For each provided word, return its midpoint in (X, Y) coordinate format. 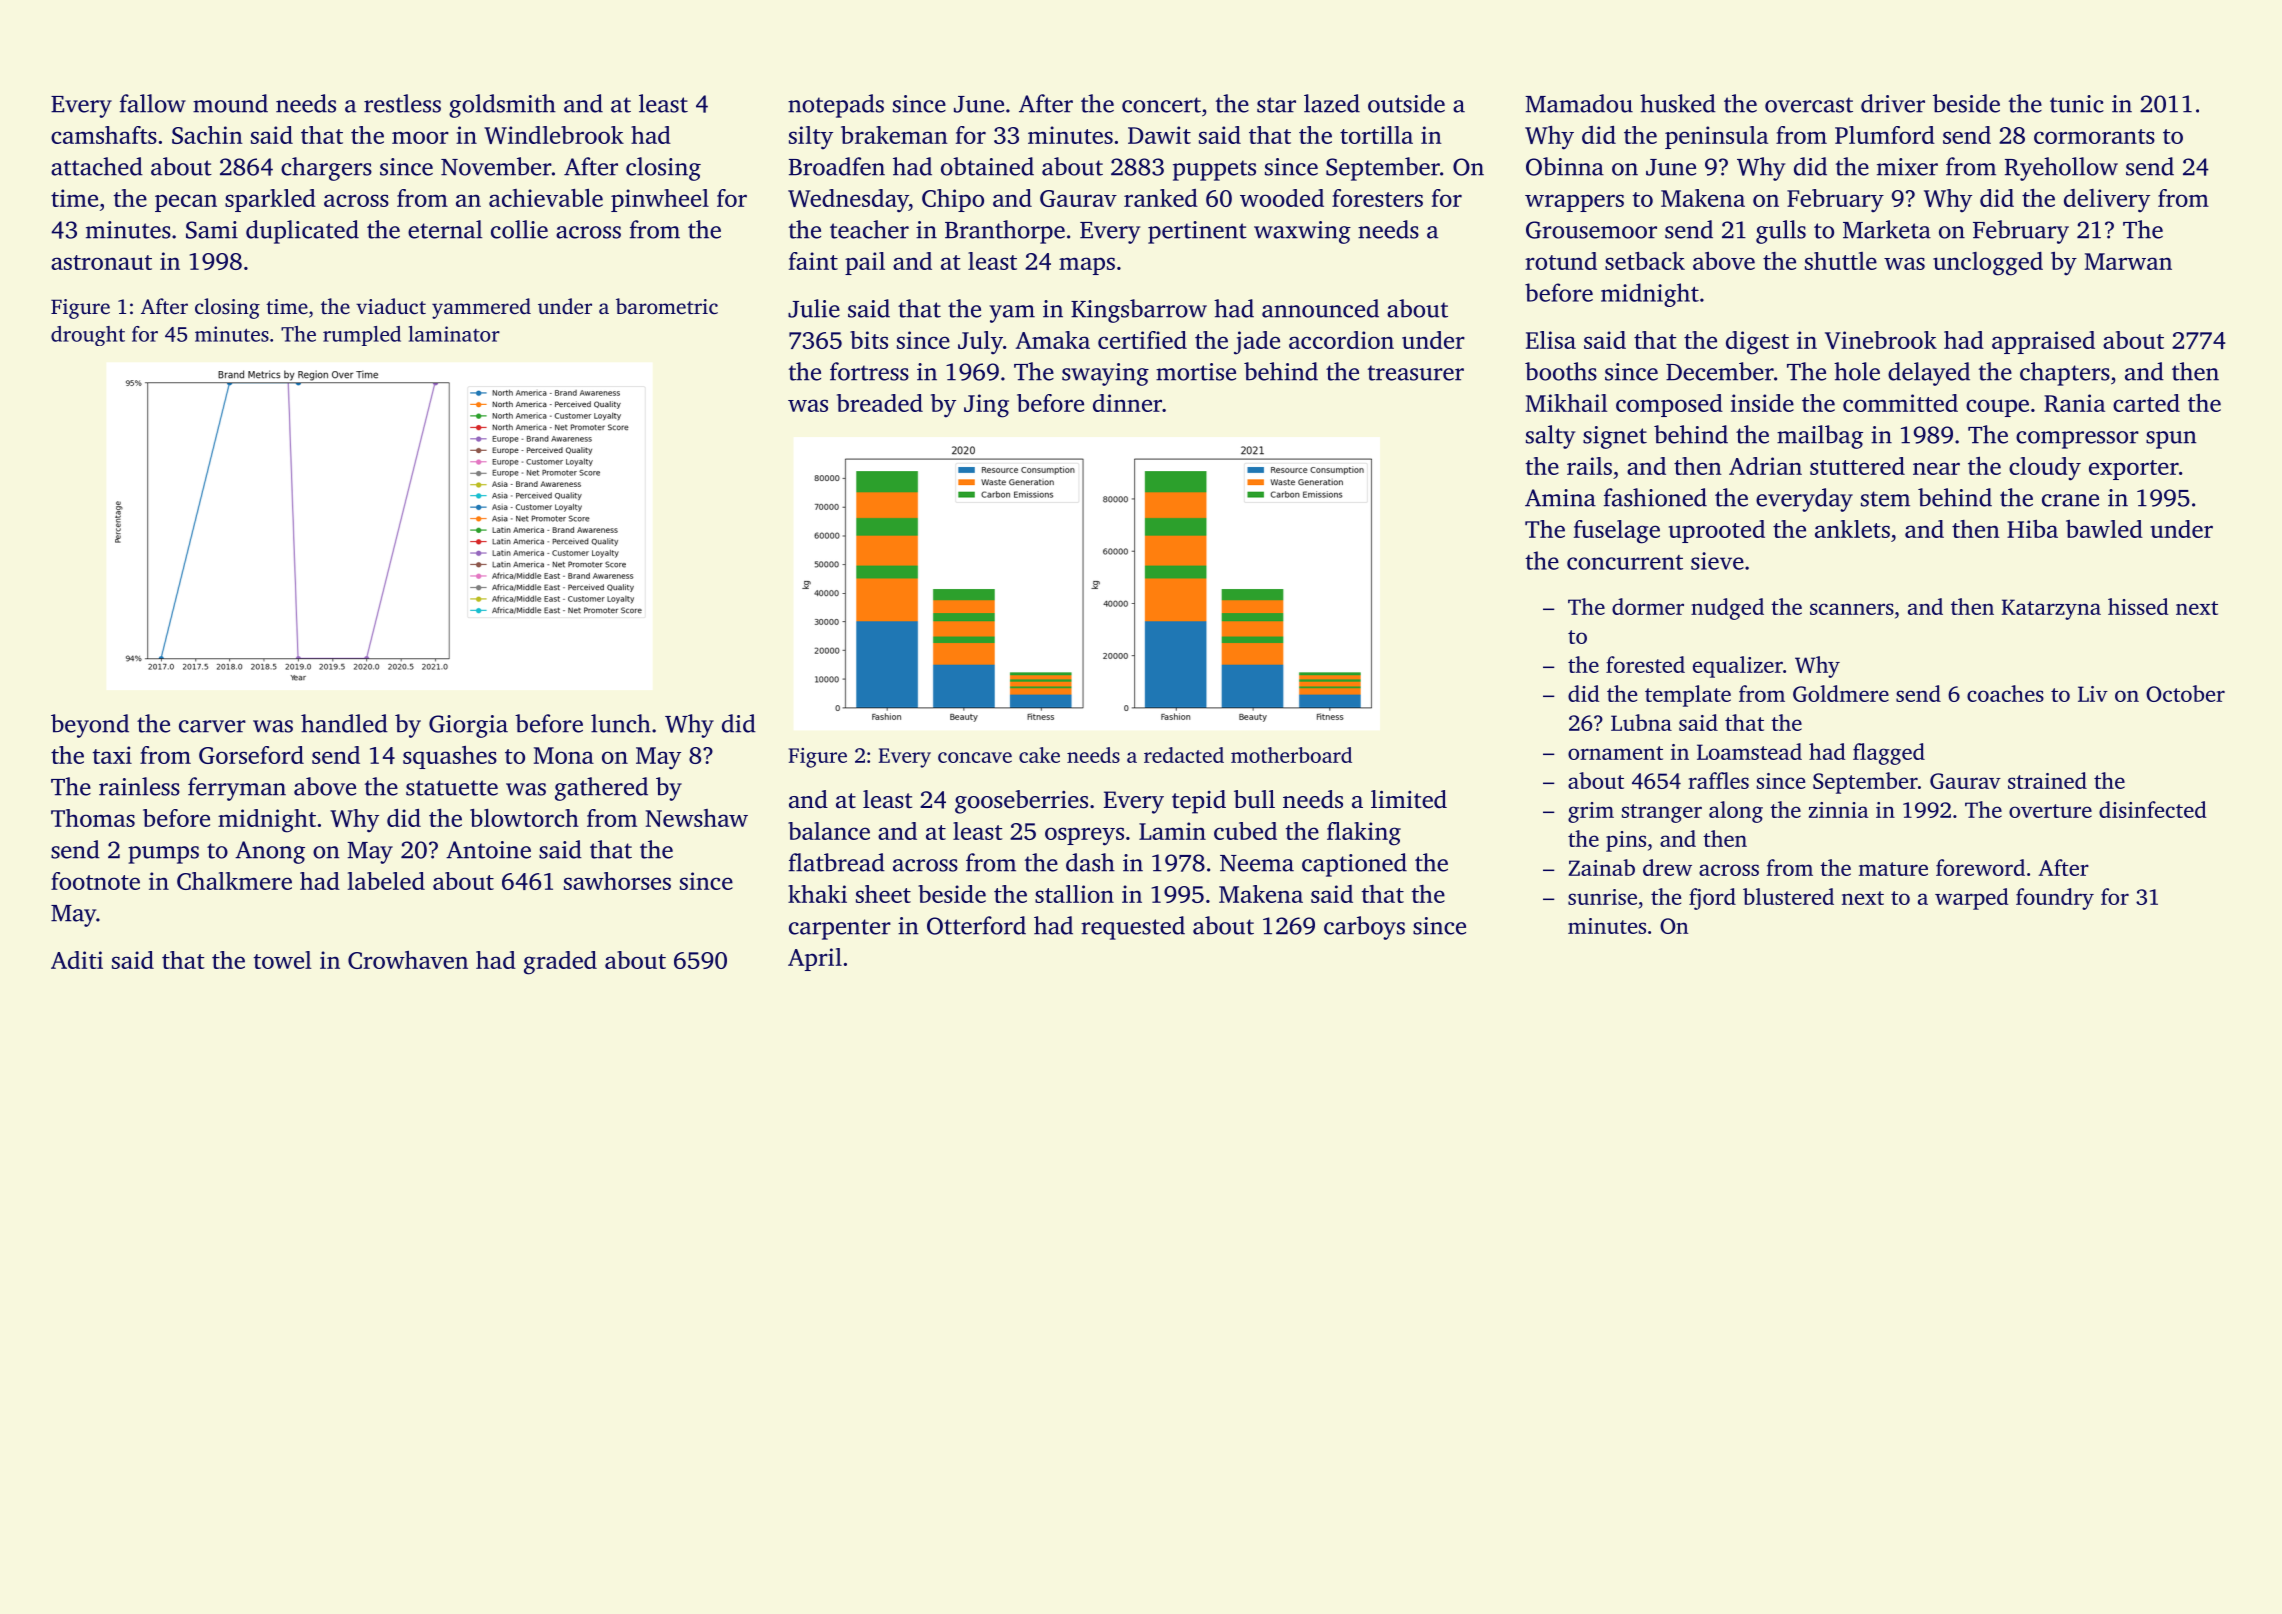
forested (1645, 664)
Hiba (2032, 529)
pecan (186, 203)
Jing (986, 406)
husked (1678, 103)
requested (1133, 928)
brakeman (894, 135)
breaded (880, 403)
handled (344, 723)
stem (1885, 499)
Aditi (77, 960)
